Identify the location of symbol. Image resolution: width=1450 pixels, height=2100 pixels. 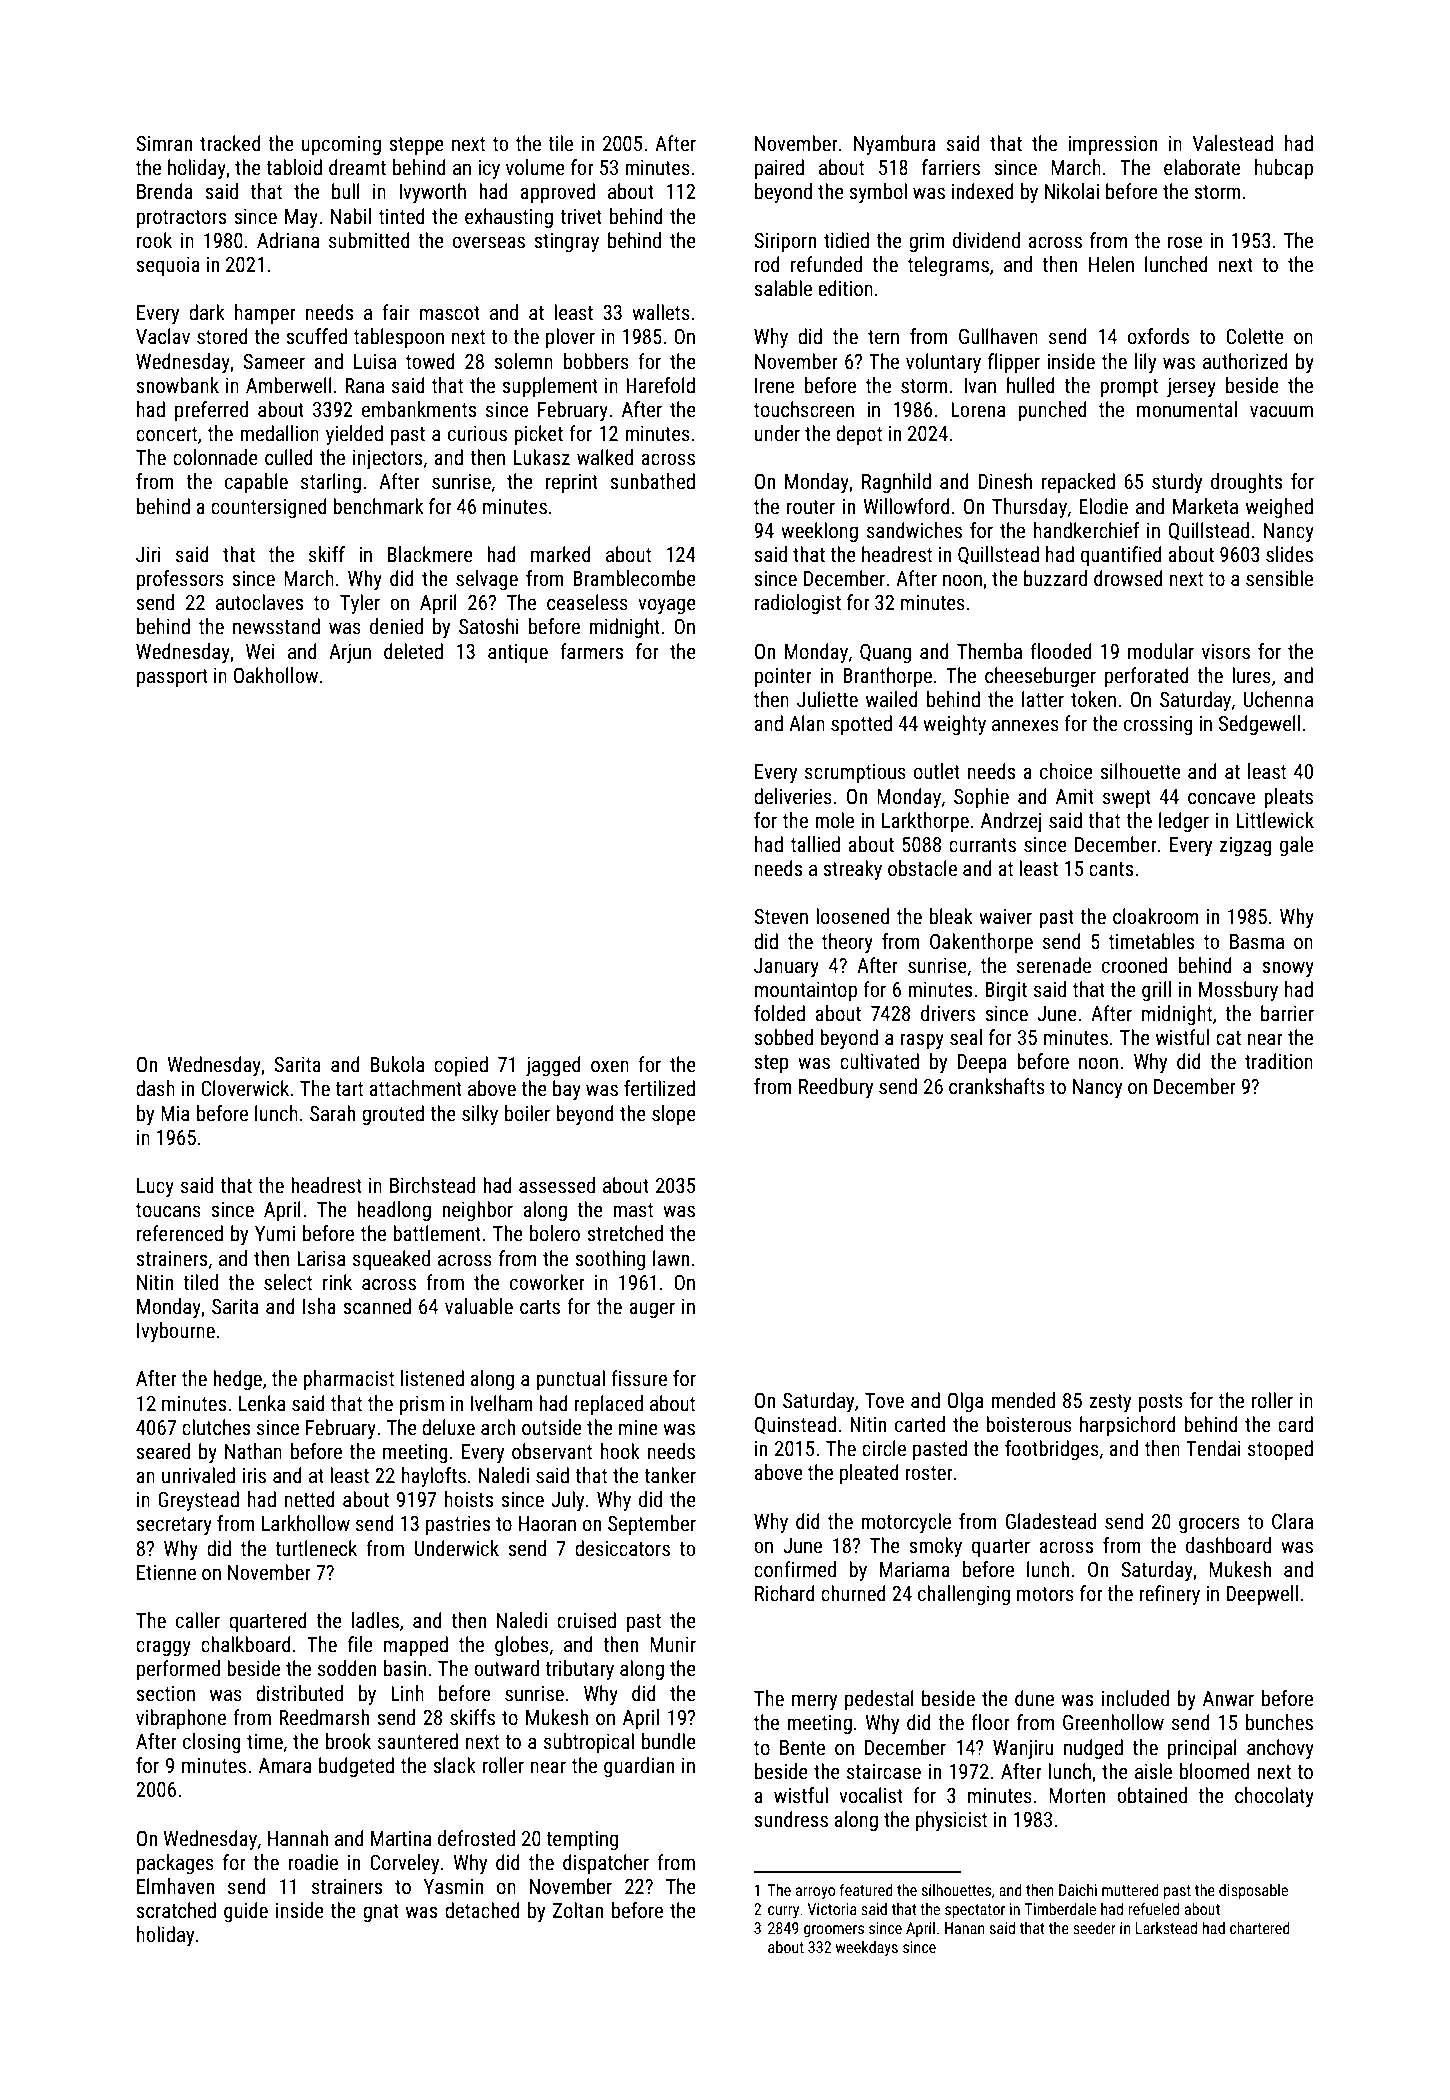
(878, 193).
